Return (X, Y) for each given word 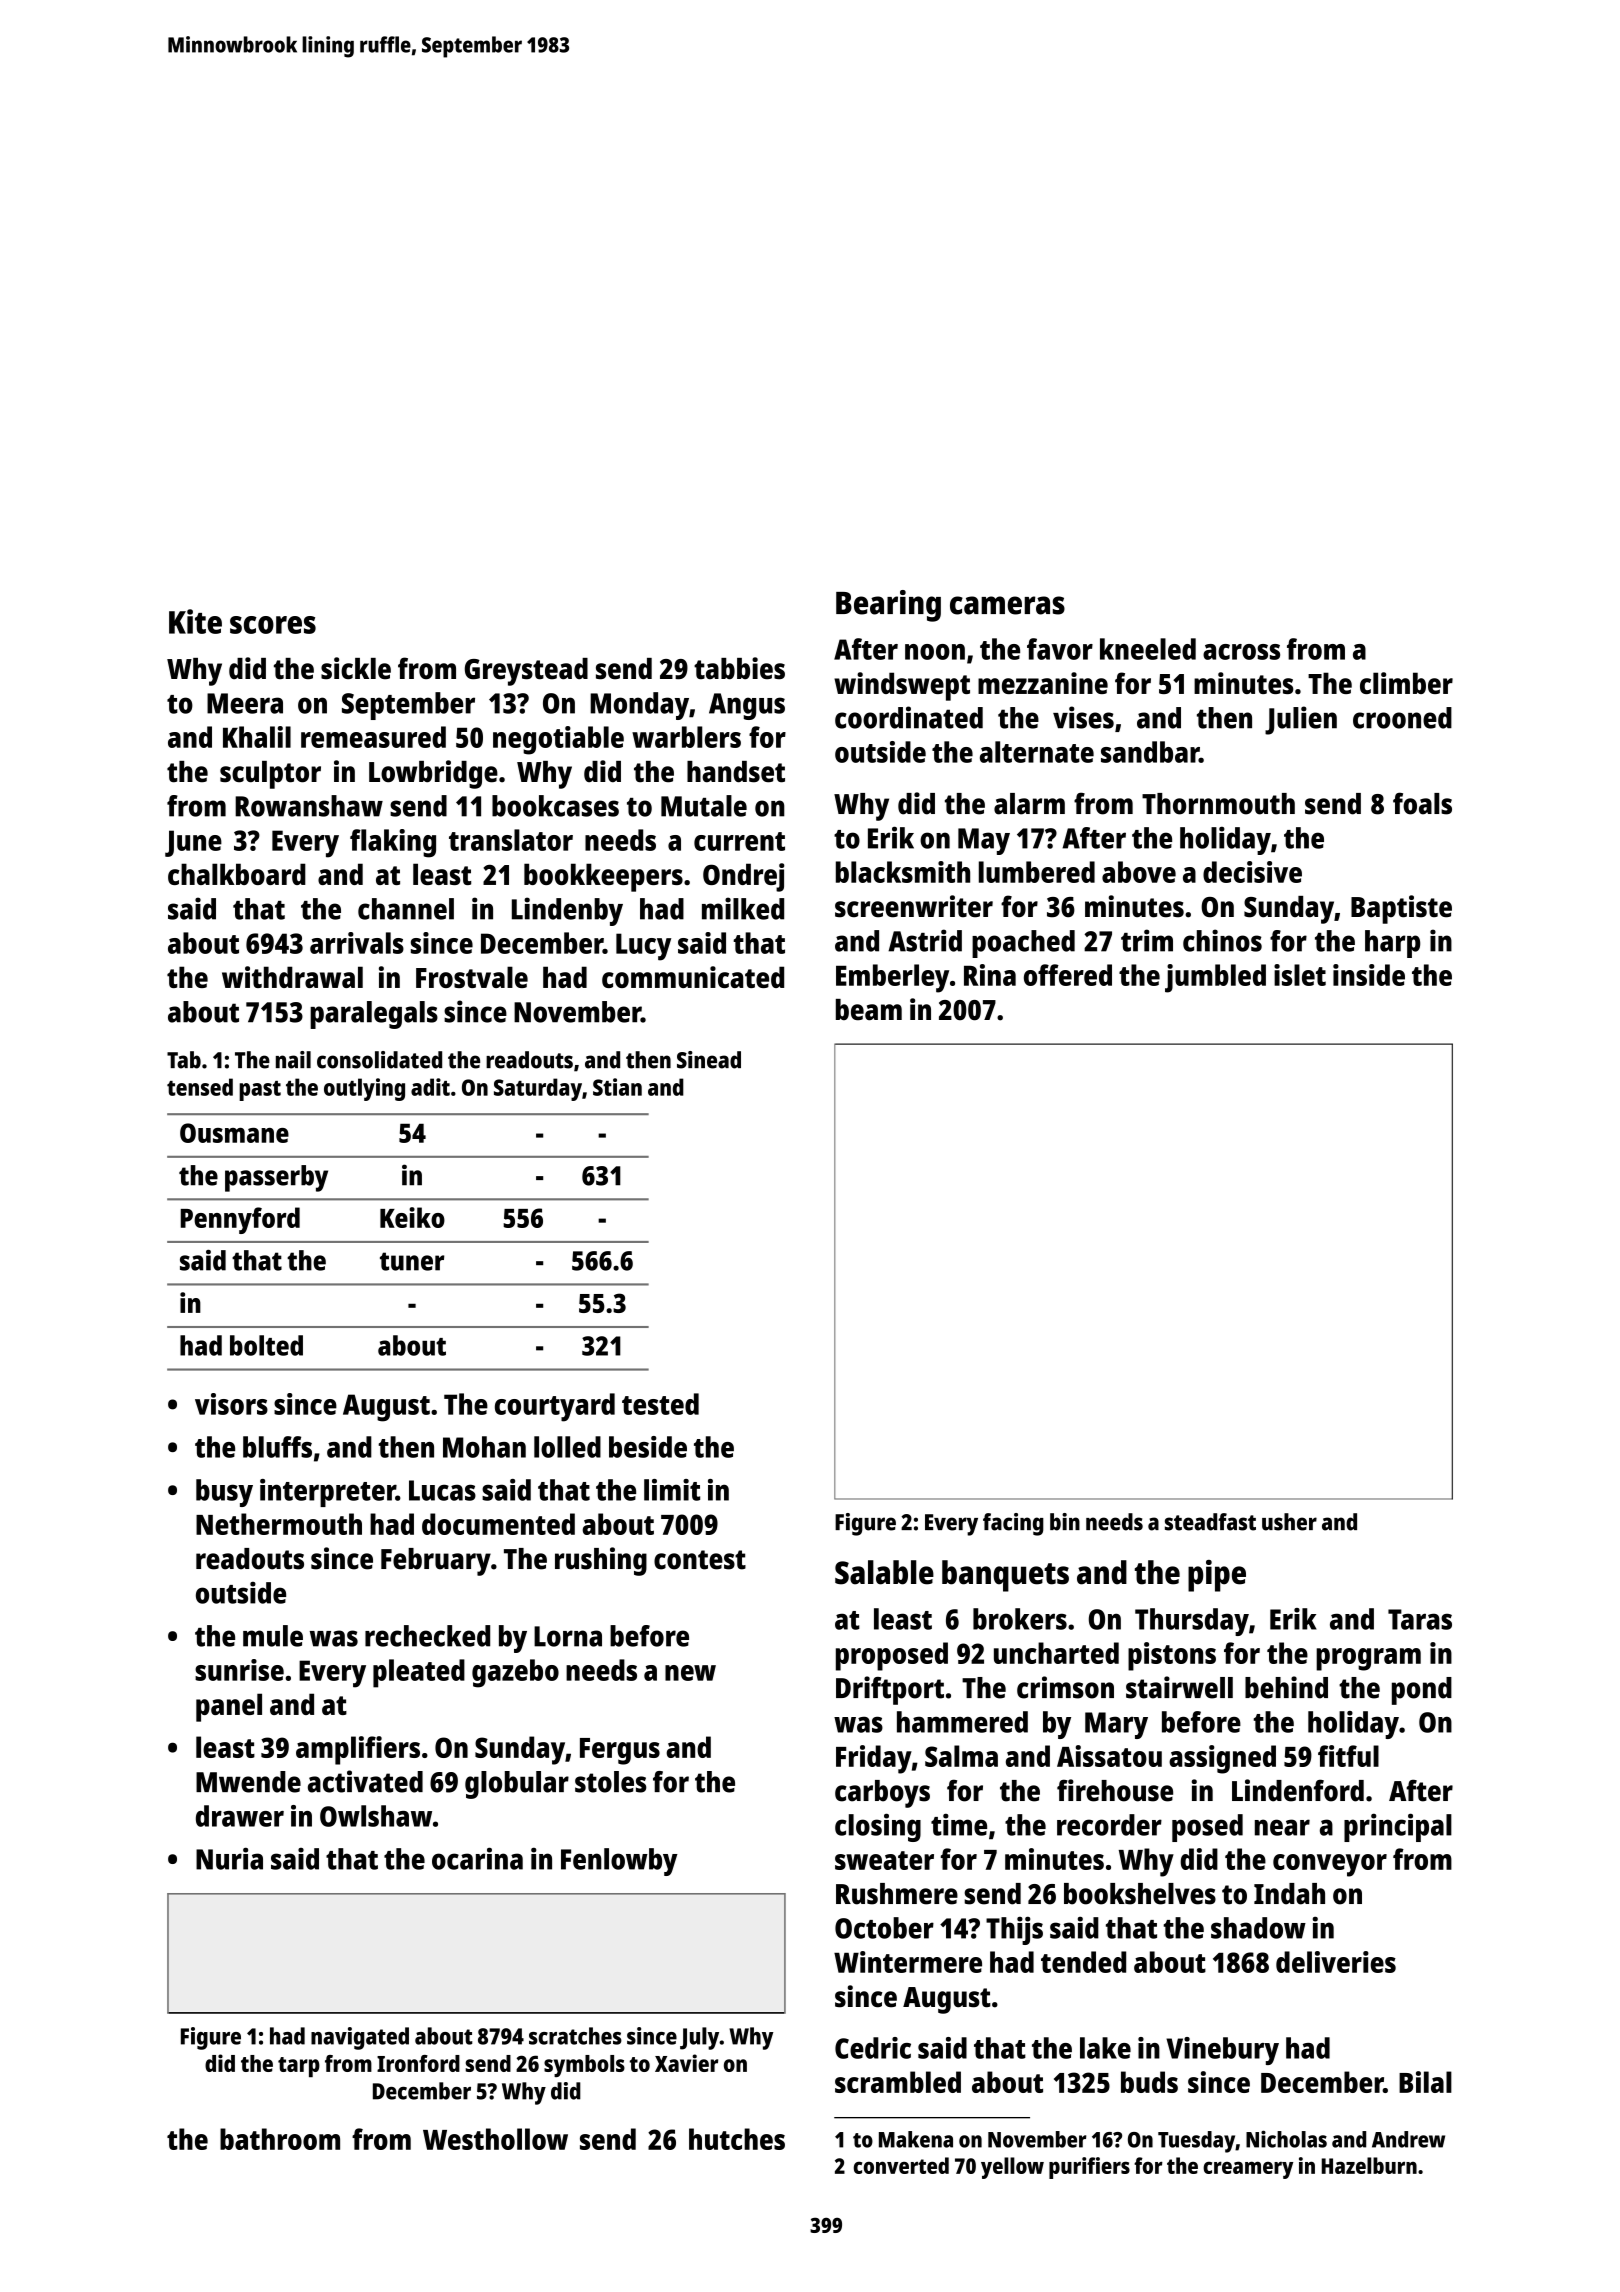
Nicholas (1286, 2139)
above (1139, 872)
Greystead (526, 672)
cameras (1007, 605)
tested (660, 1404)
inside (1369, 975)
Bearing (888, 606)
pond (1422, 1691)
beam (869, 1010)
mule (273, 1636)
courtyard (555, 1407)
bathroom (280, 2139)
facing (1013, 1524)
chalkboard (237, 874)
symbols (584, 2066)
